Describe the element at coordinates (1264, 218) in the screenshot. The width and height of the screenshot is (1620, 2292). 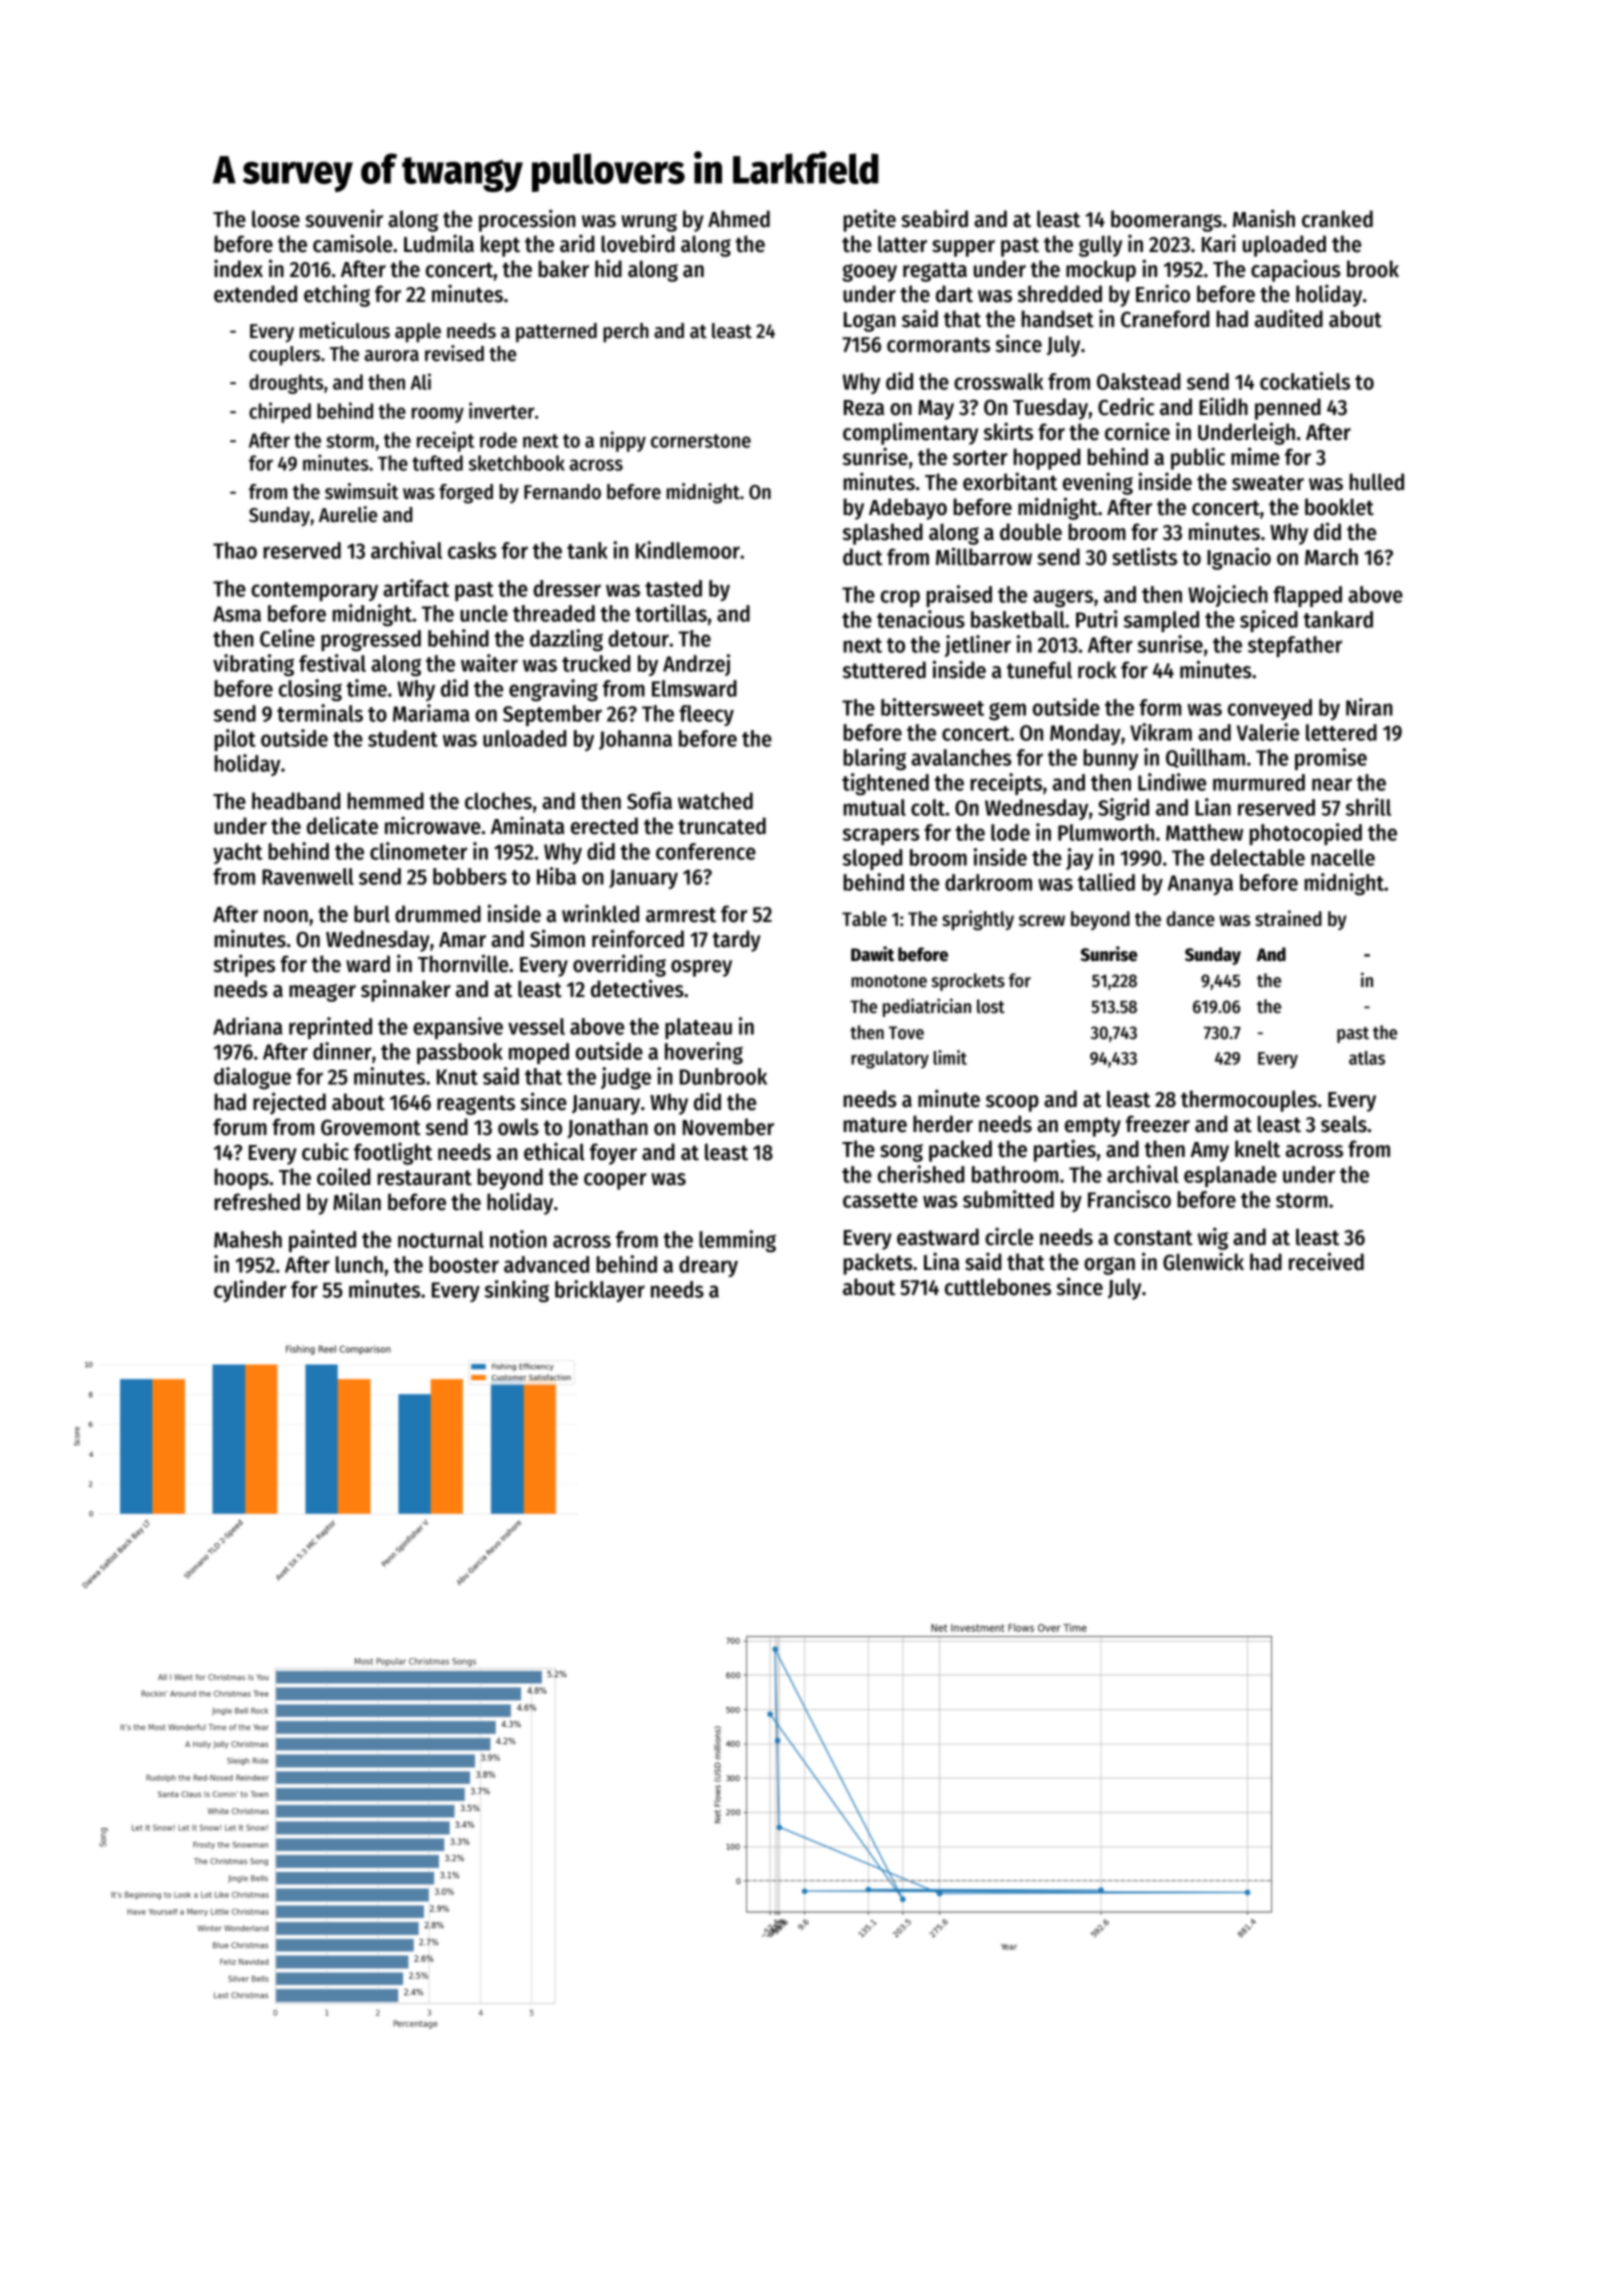
I see `Manish` at that location.
